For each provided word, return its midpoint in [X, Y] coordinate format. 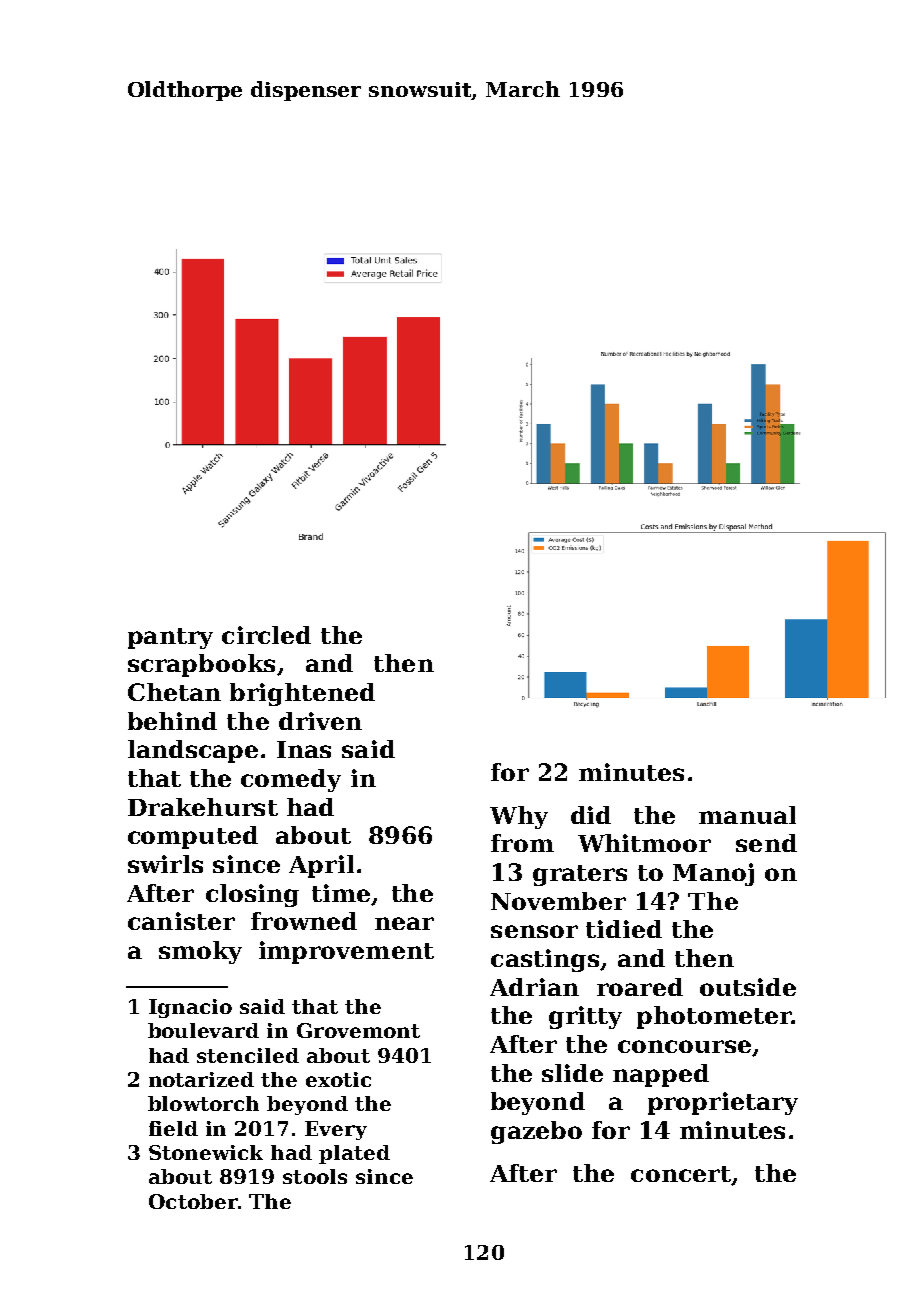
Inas [304, 749]
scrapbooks [201, 665]
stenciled [248, 1055]
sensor [534, 931]
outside [748, 987]
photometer [714, 1017]
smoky [200, 952]
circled [266, 635]
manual [747, 815]
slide [572, 1073]
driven [320, 721]
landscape [193, 751]
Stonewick [206, 1152]
